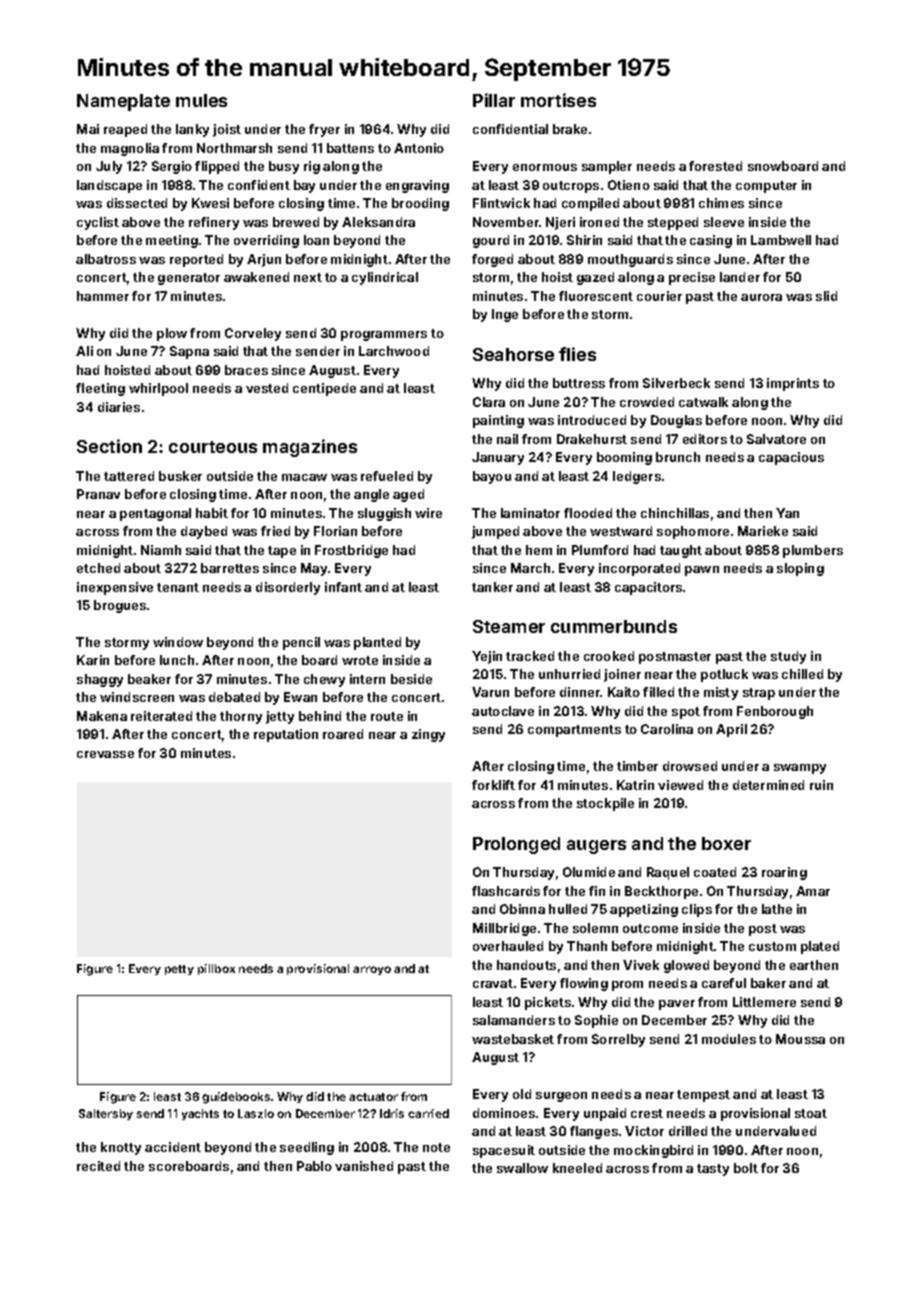 Image resolution: width=924 pixels, height=1308 pixels. Describe the element at coordinates (200, 1114) in the document. I see `yachts` at that location.
